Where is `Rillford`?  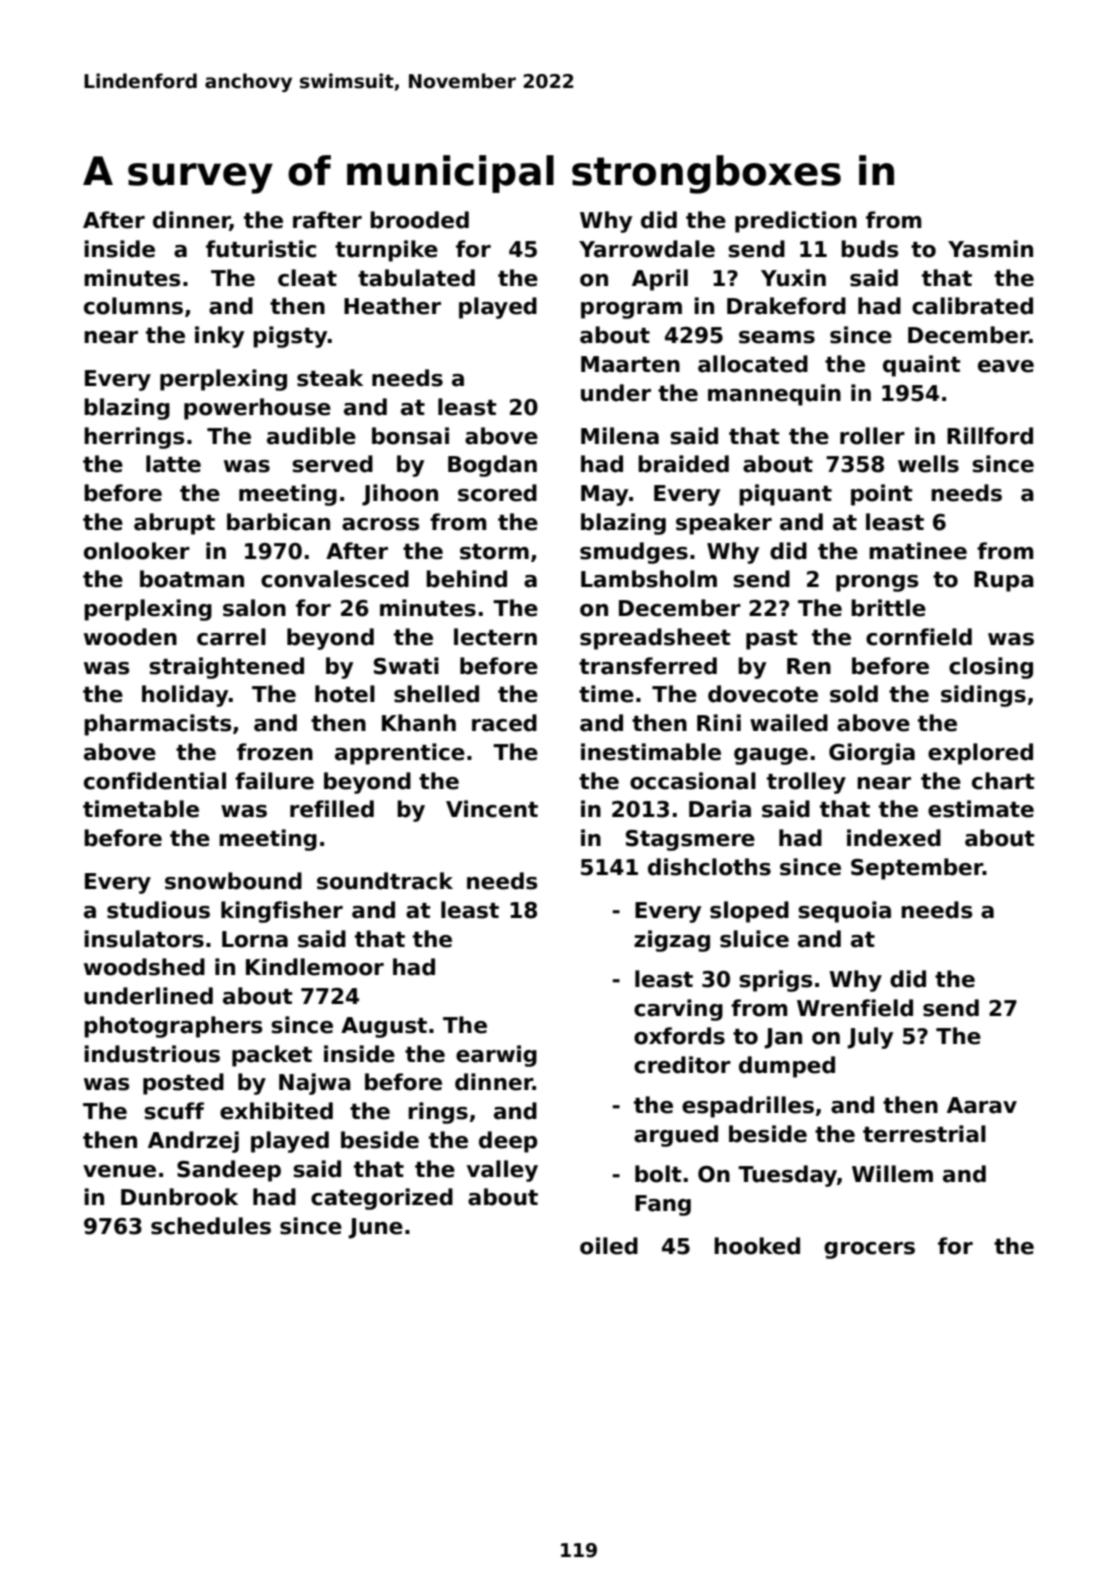 Rillford is located at coordinates (990, 436).
